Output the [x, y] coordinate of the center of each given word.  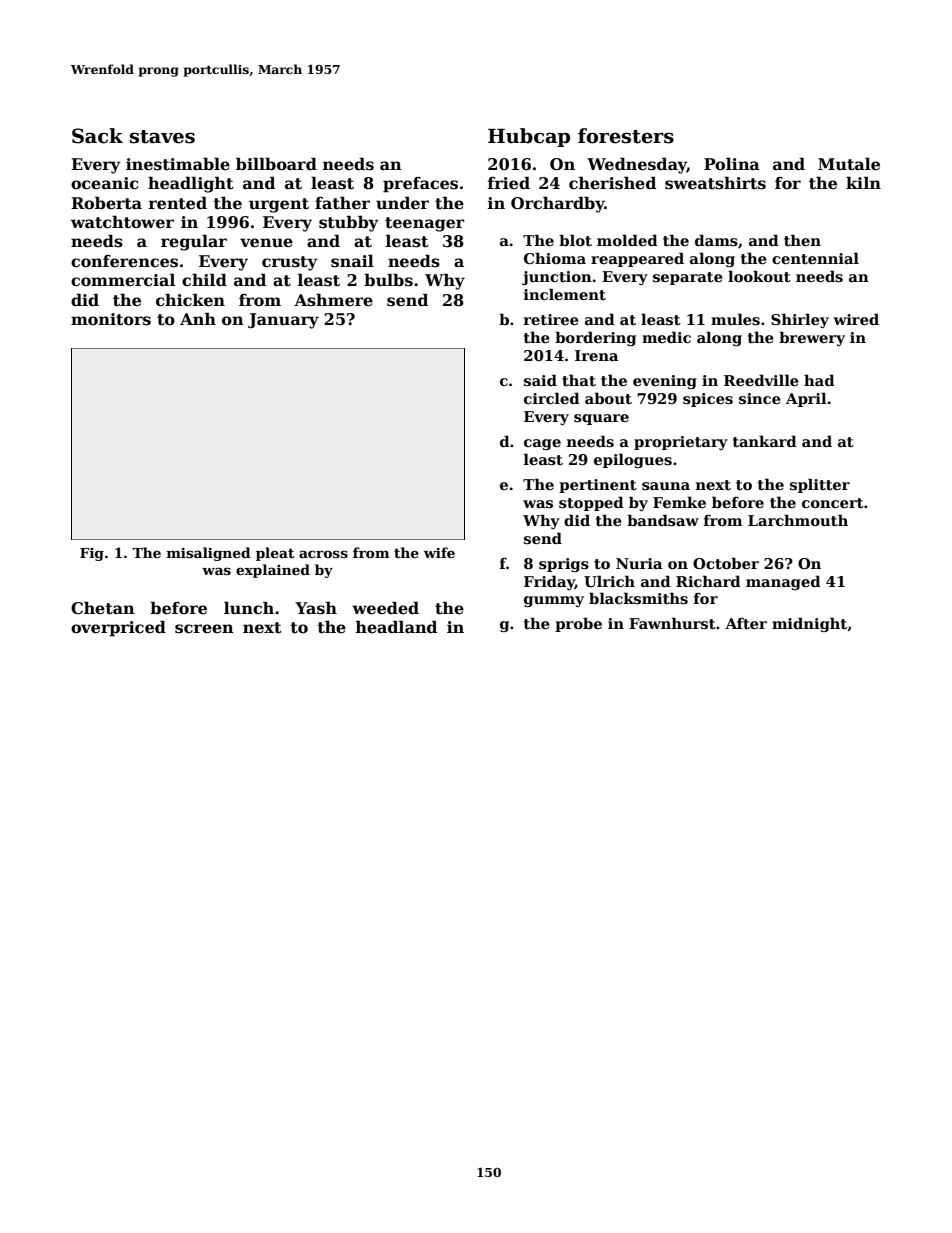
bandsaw [663, 520]
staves [162, 137]
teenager [425, 224]
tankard [765, 441]
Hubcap [529, 137]
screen [204, 629]
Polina [732, 164]
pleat [275, 554]
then [802, 240]
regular [194, 242]
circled [552, 398]
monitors [111, 319]
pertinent [598, 486]
